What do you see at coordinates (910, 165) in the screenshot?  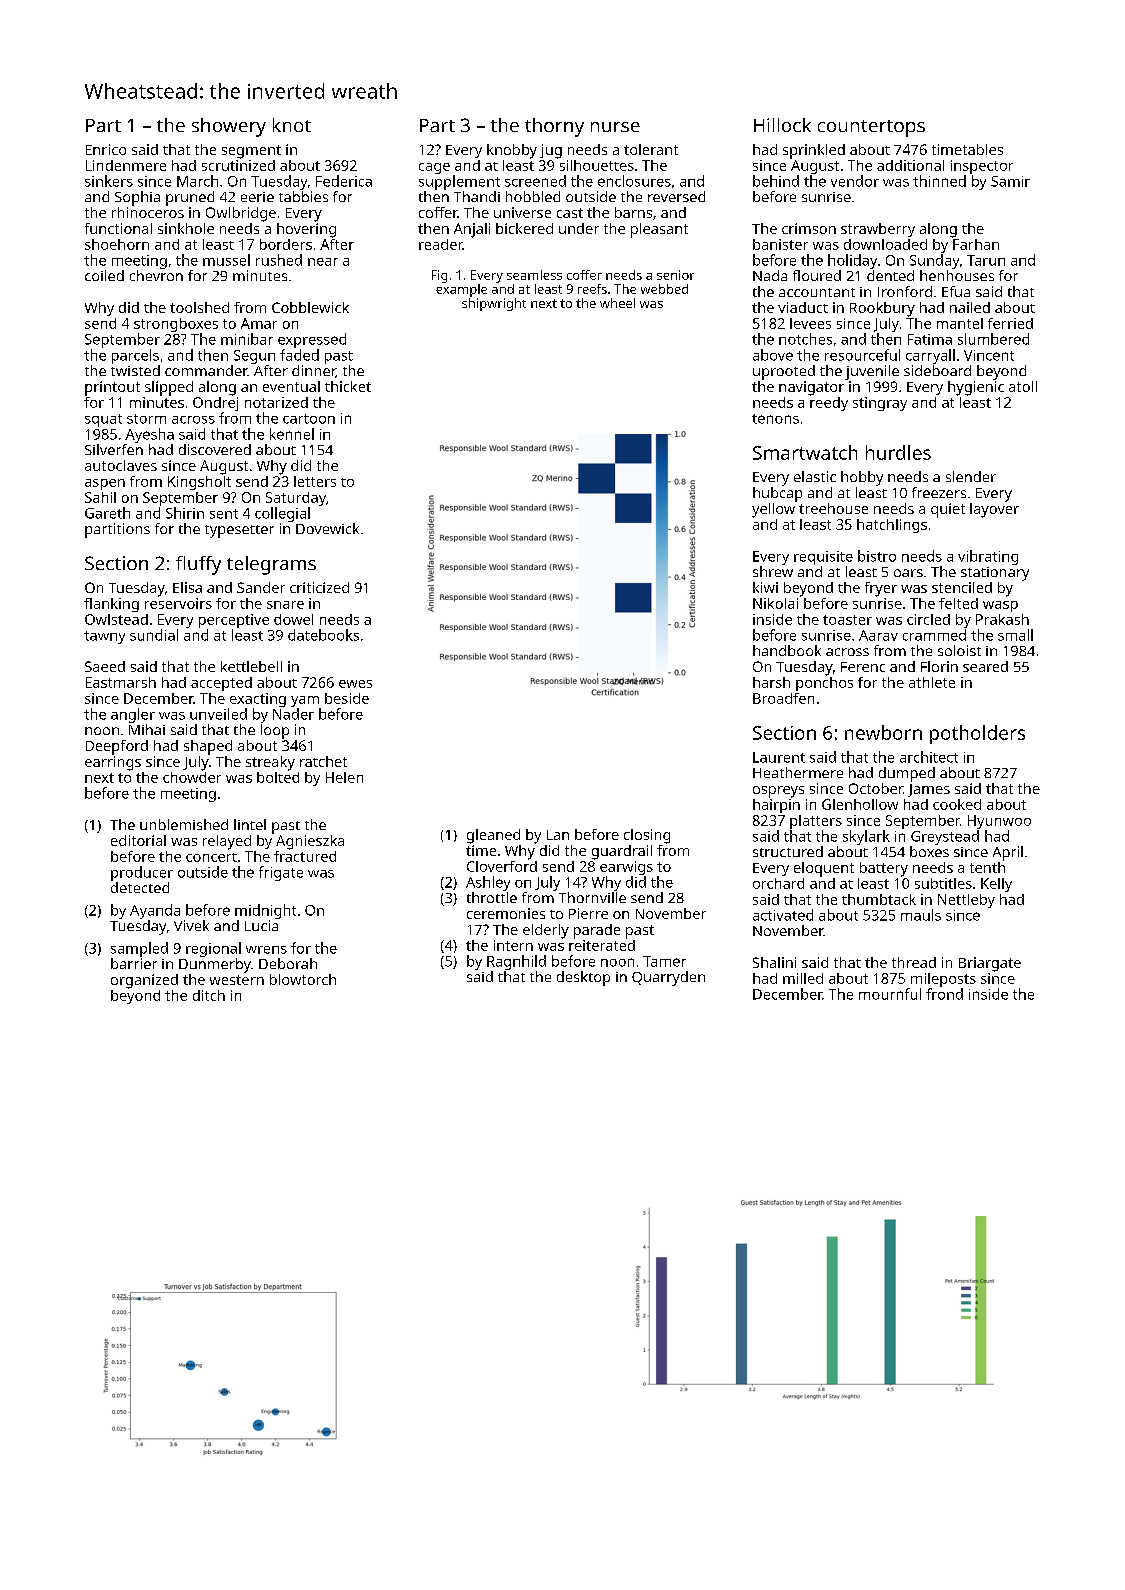 I see `additional` at bounding box center [910, 165].
